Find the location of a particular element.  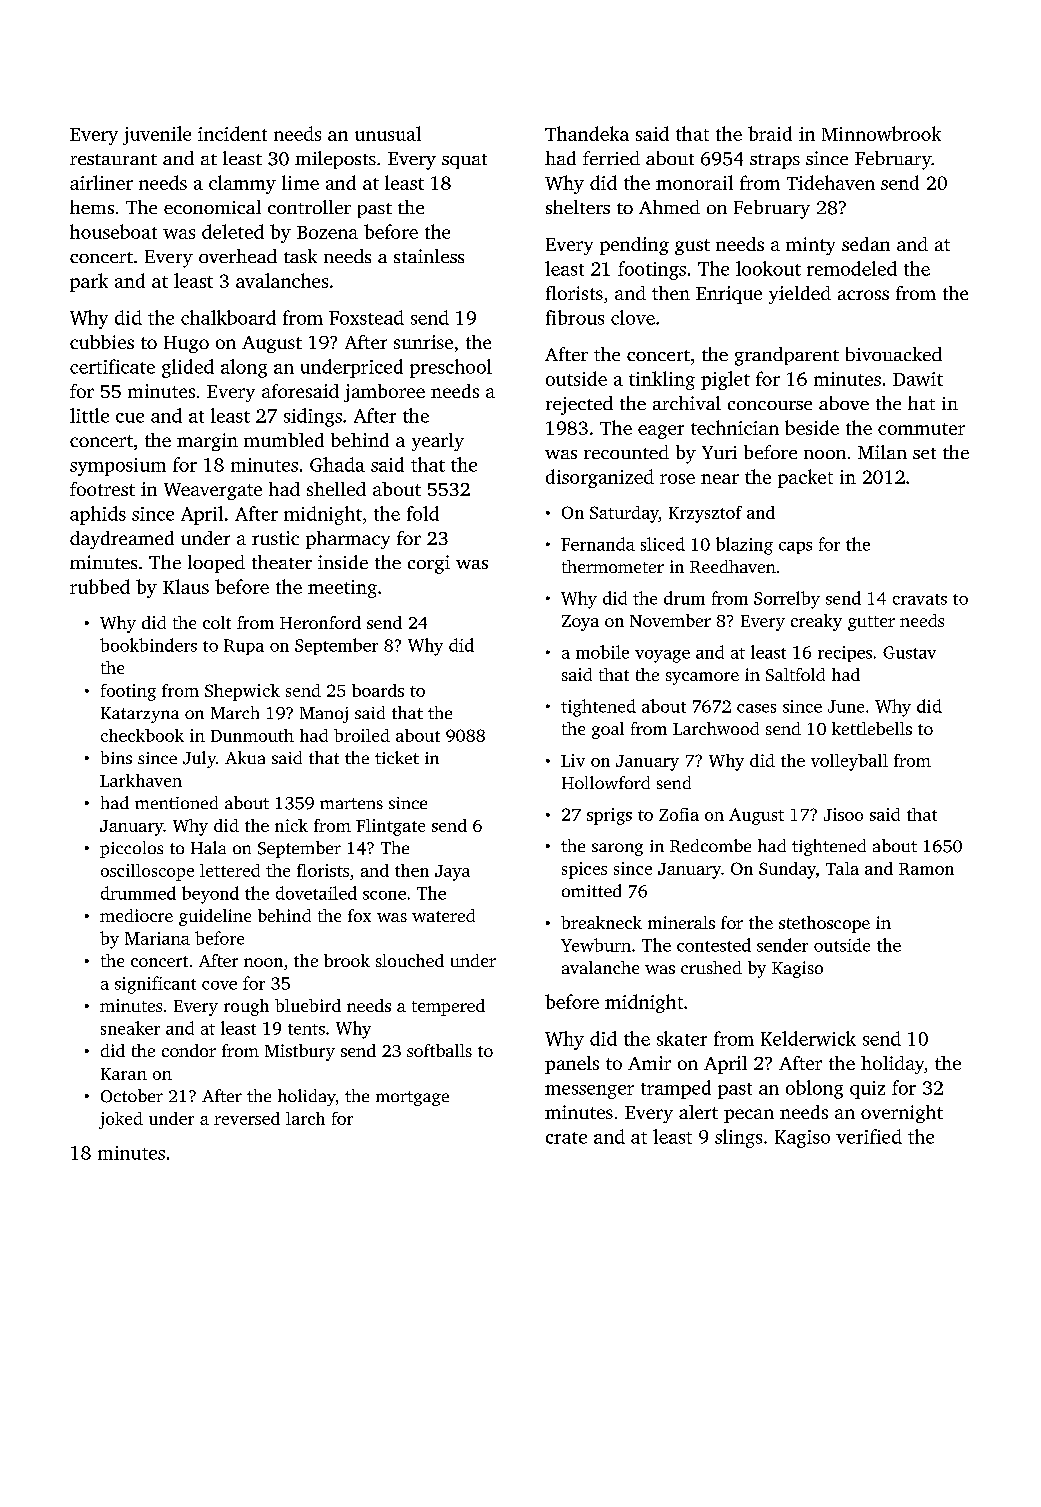

mobile is located at coordinates (602, 652).
